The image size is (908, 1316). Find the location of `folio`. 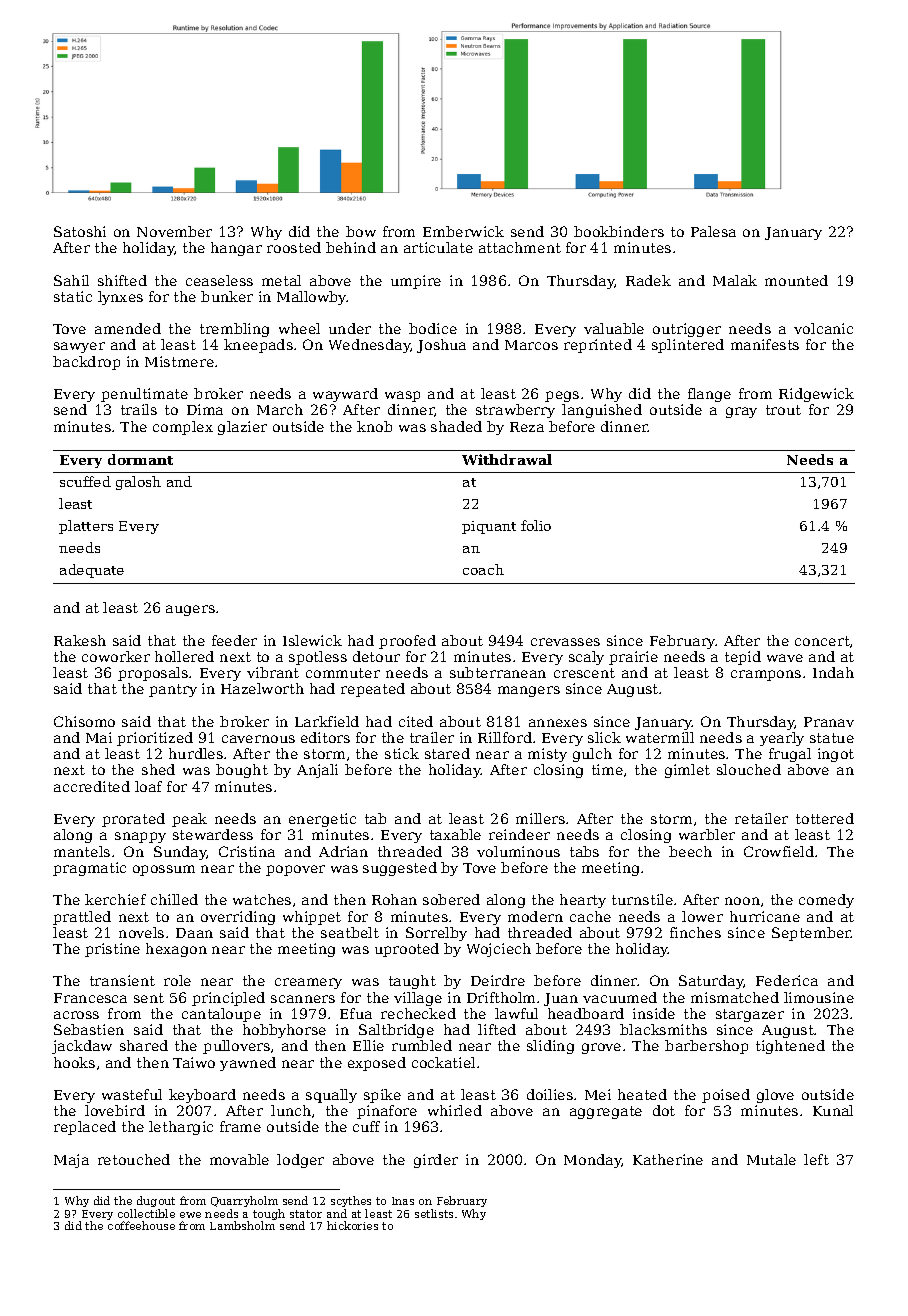

folio is located at coordinates (536, 525).
